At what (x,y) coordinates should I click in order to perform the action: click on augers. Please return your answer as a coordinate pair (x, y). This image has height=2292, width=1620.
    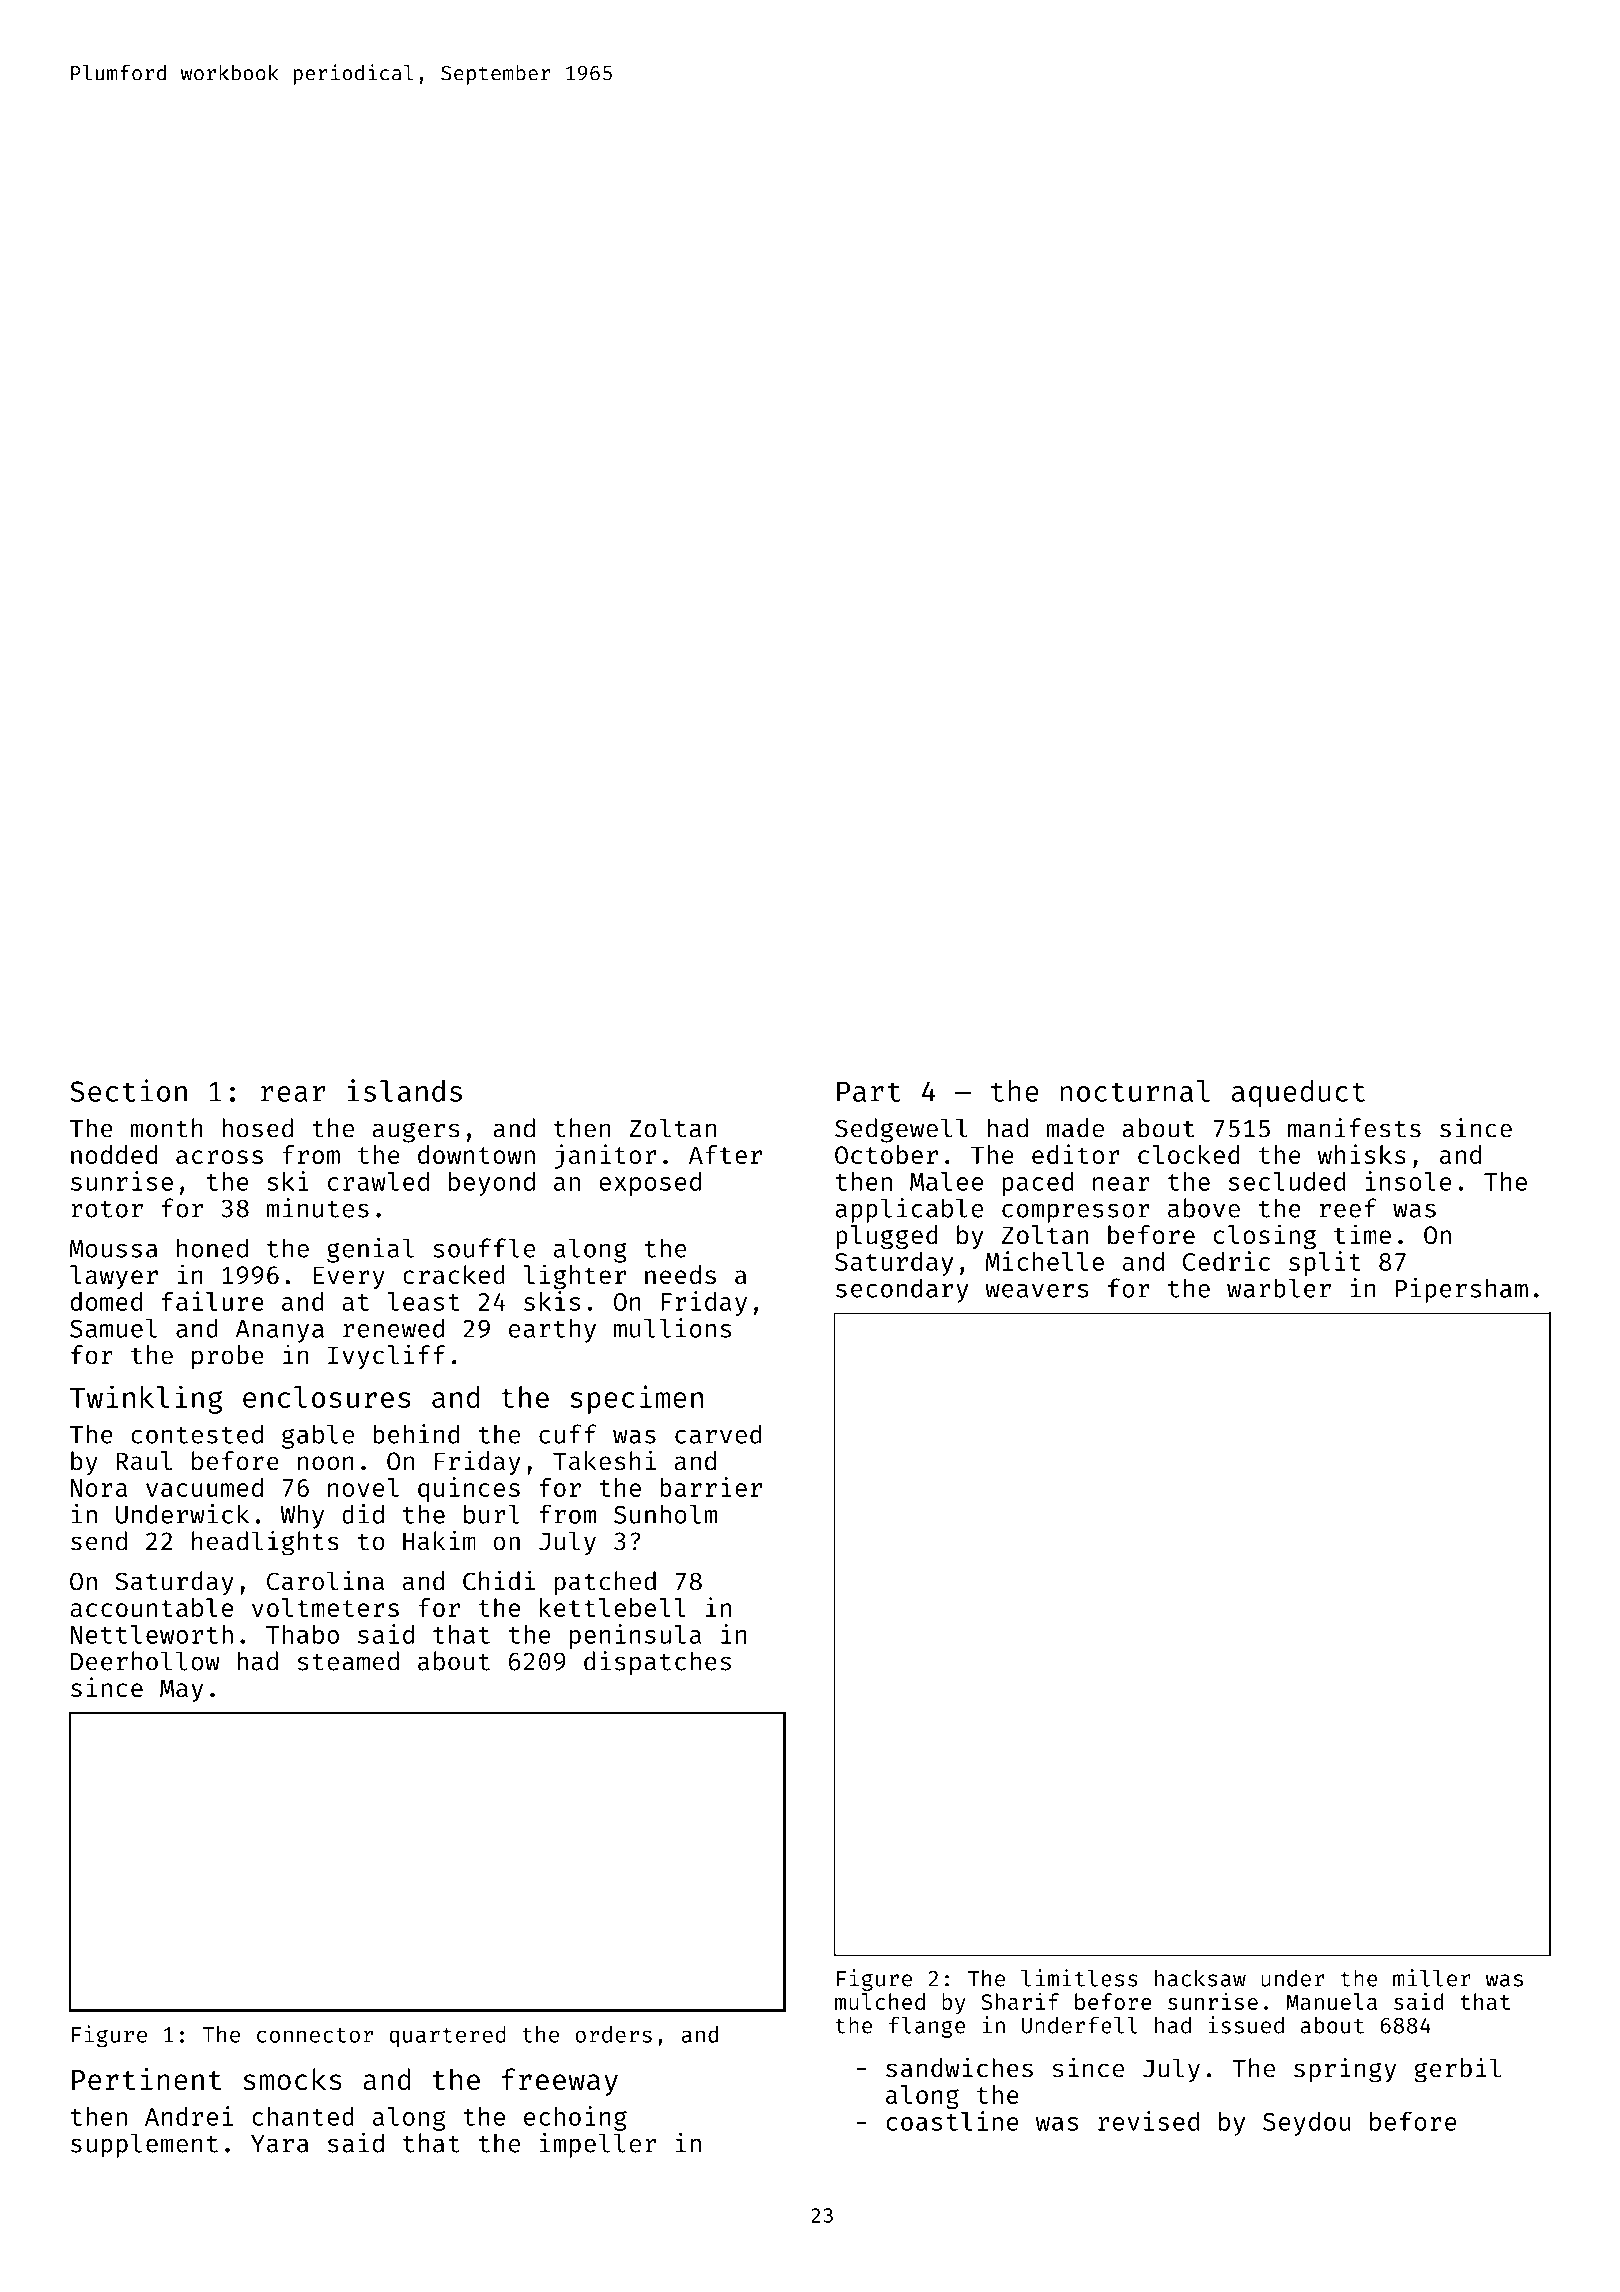
    Looking at the image, I should click on (416, 1133).
